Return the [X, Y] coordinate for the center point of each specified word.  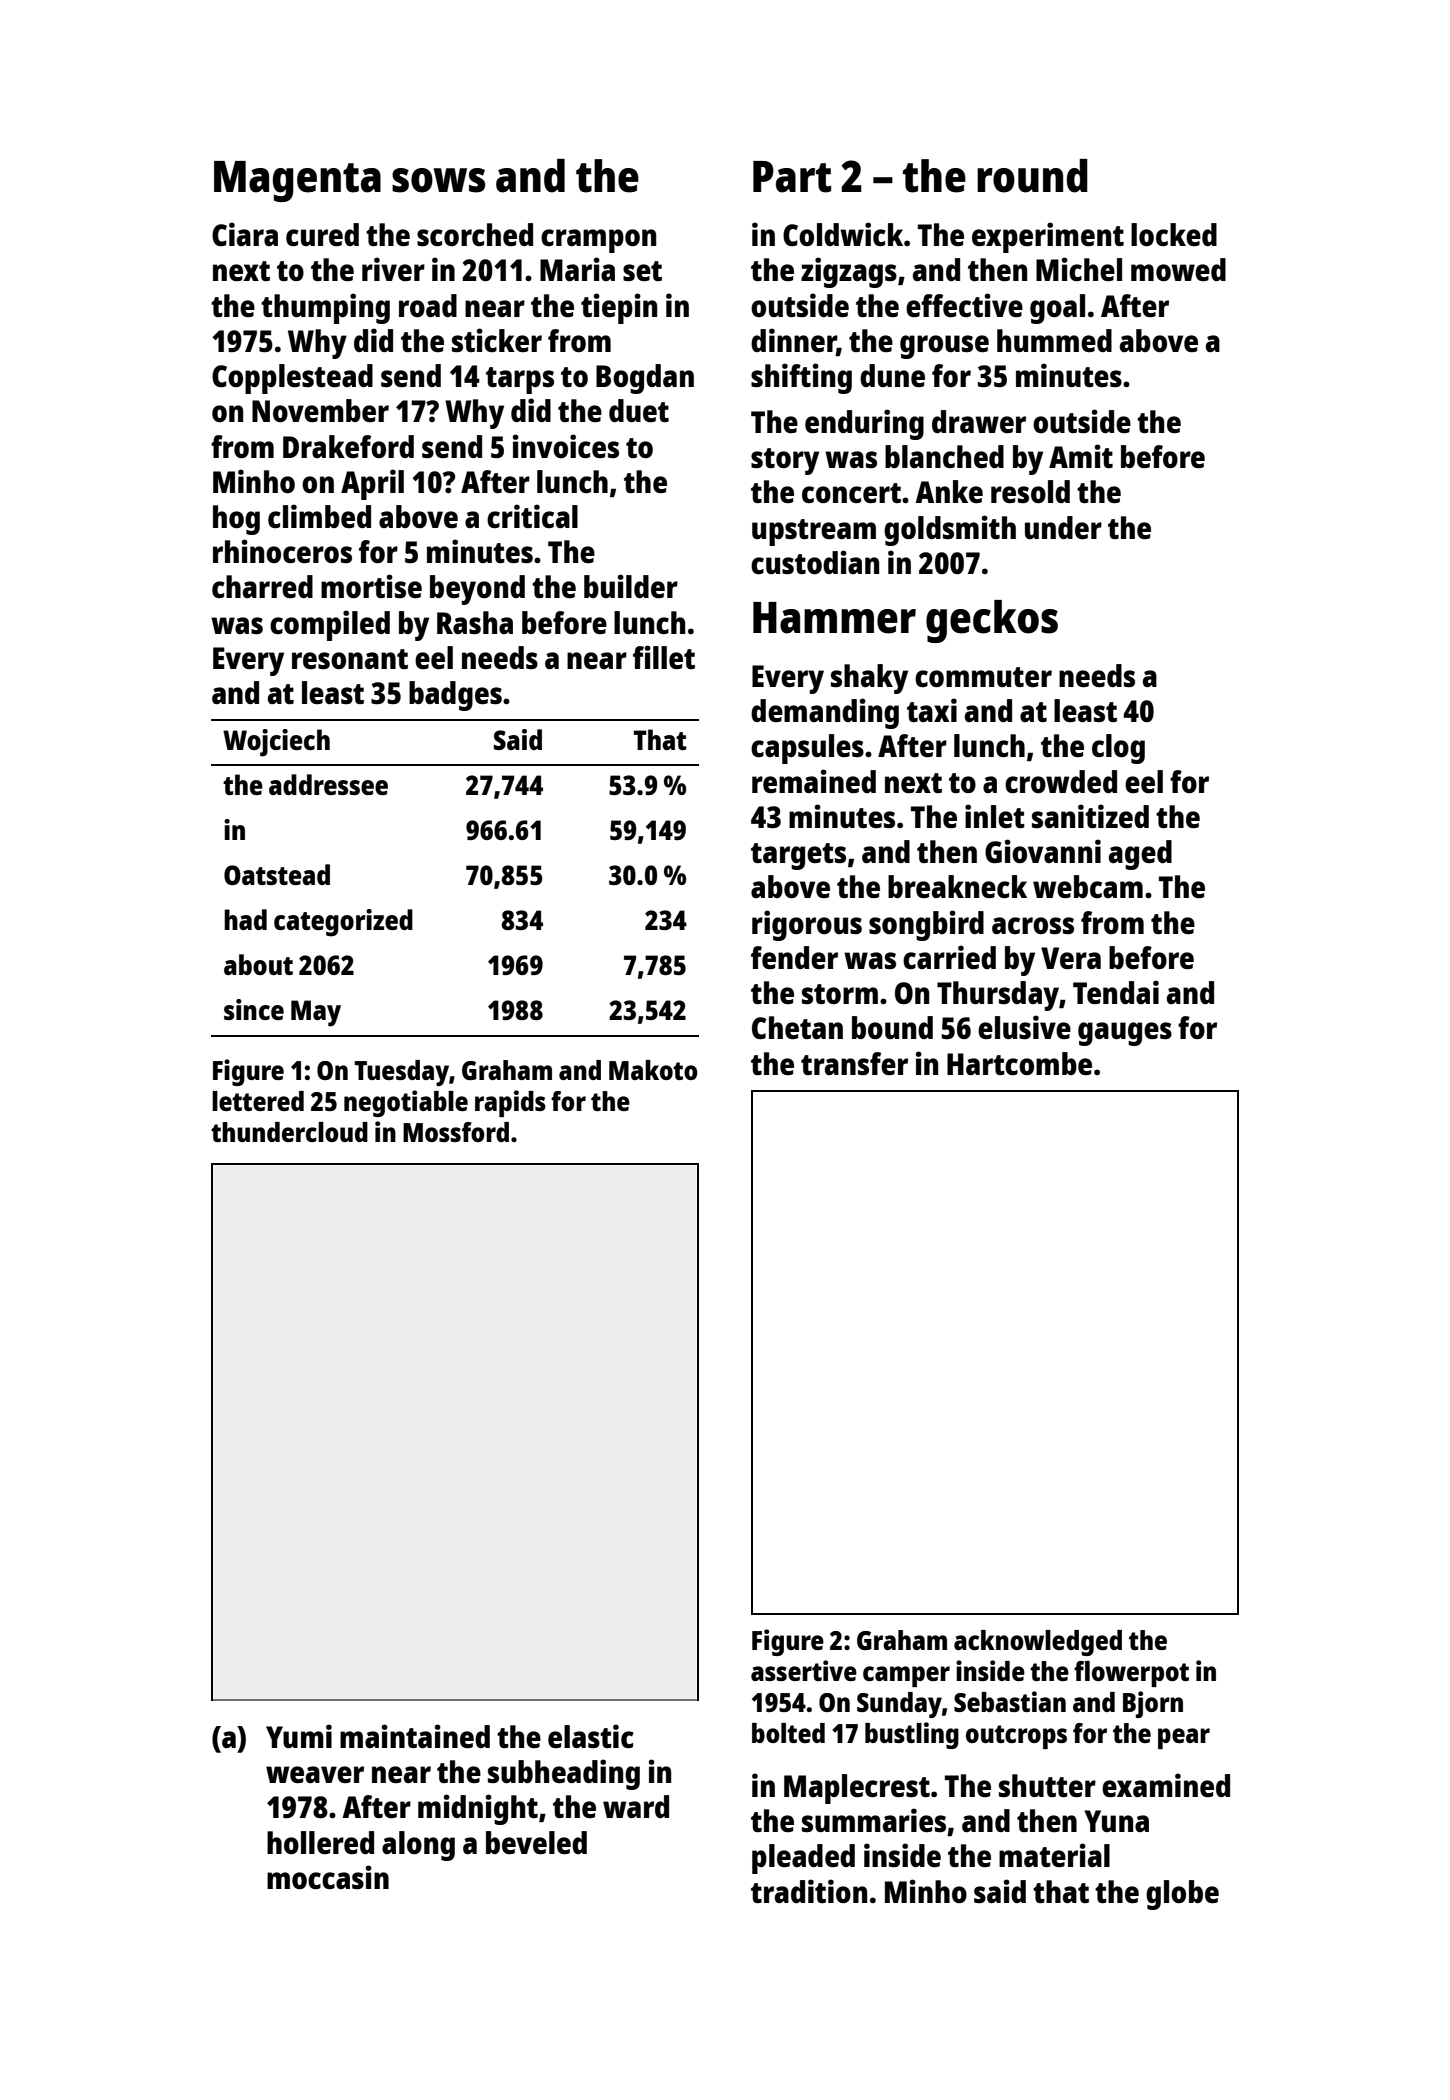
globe [1182, 1895]
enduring [864, 424]
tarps [520, 380]
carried [949, 957]
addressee [328, 784]
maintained [415, 1736]
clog [1118, 749]
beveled [536, 1843]
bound [892, 1027]
